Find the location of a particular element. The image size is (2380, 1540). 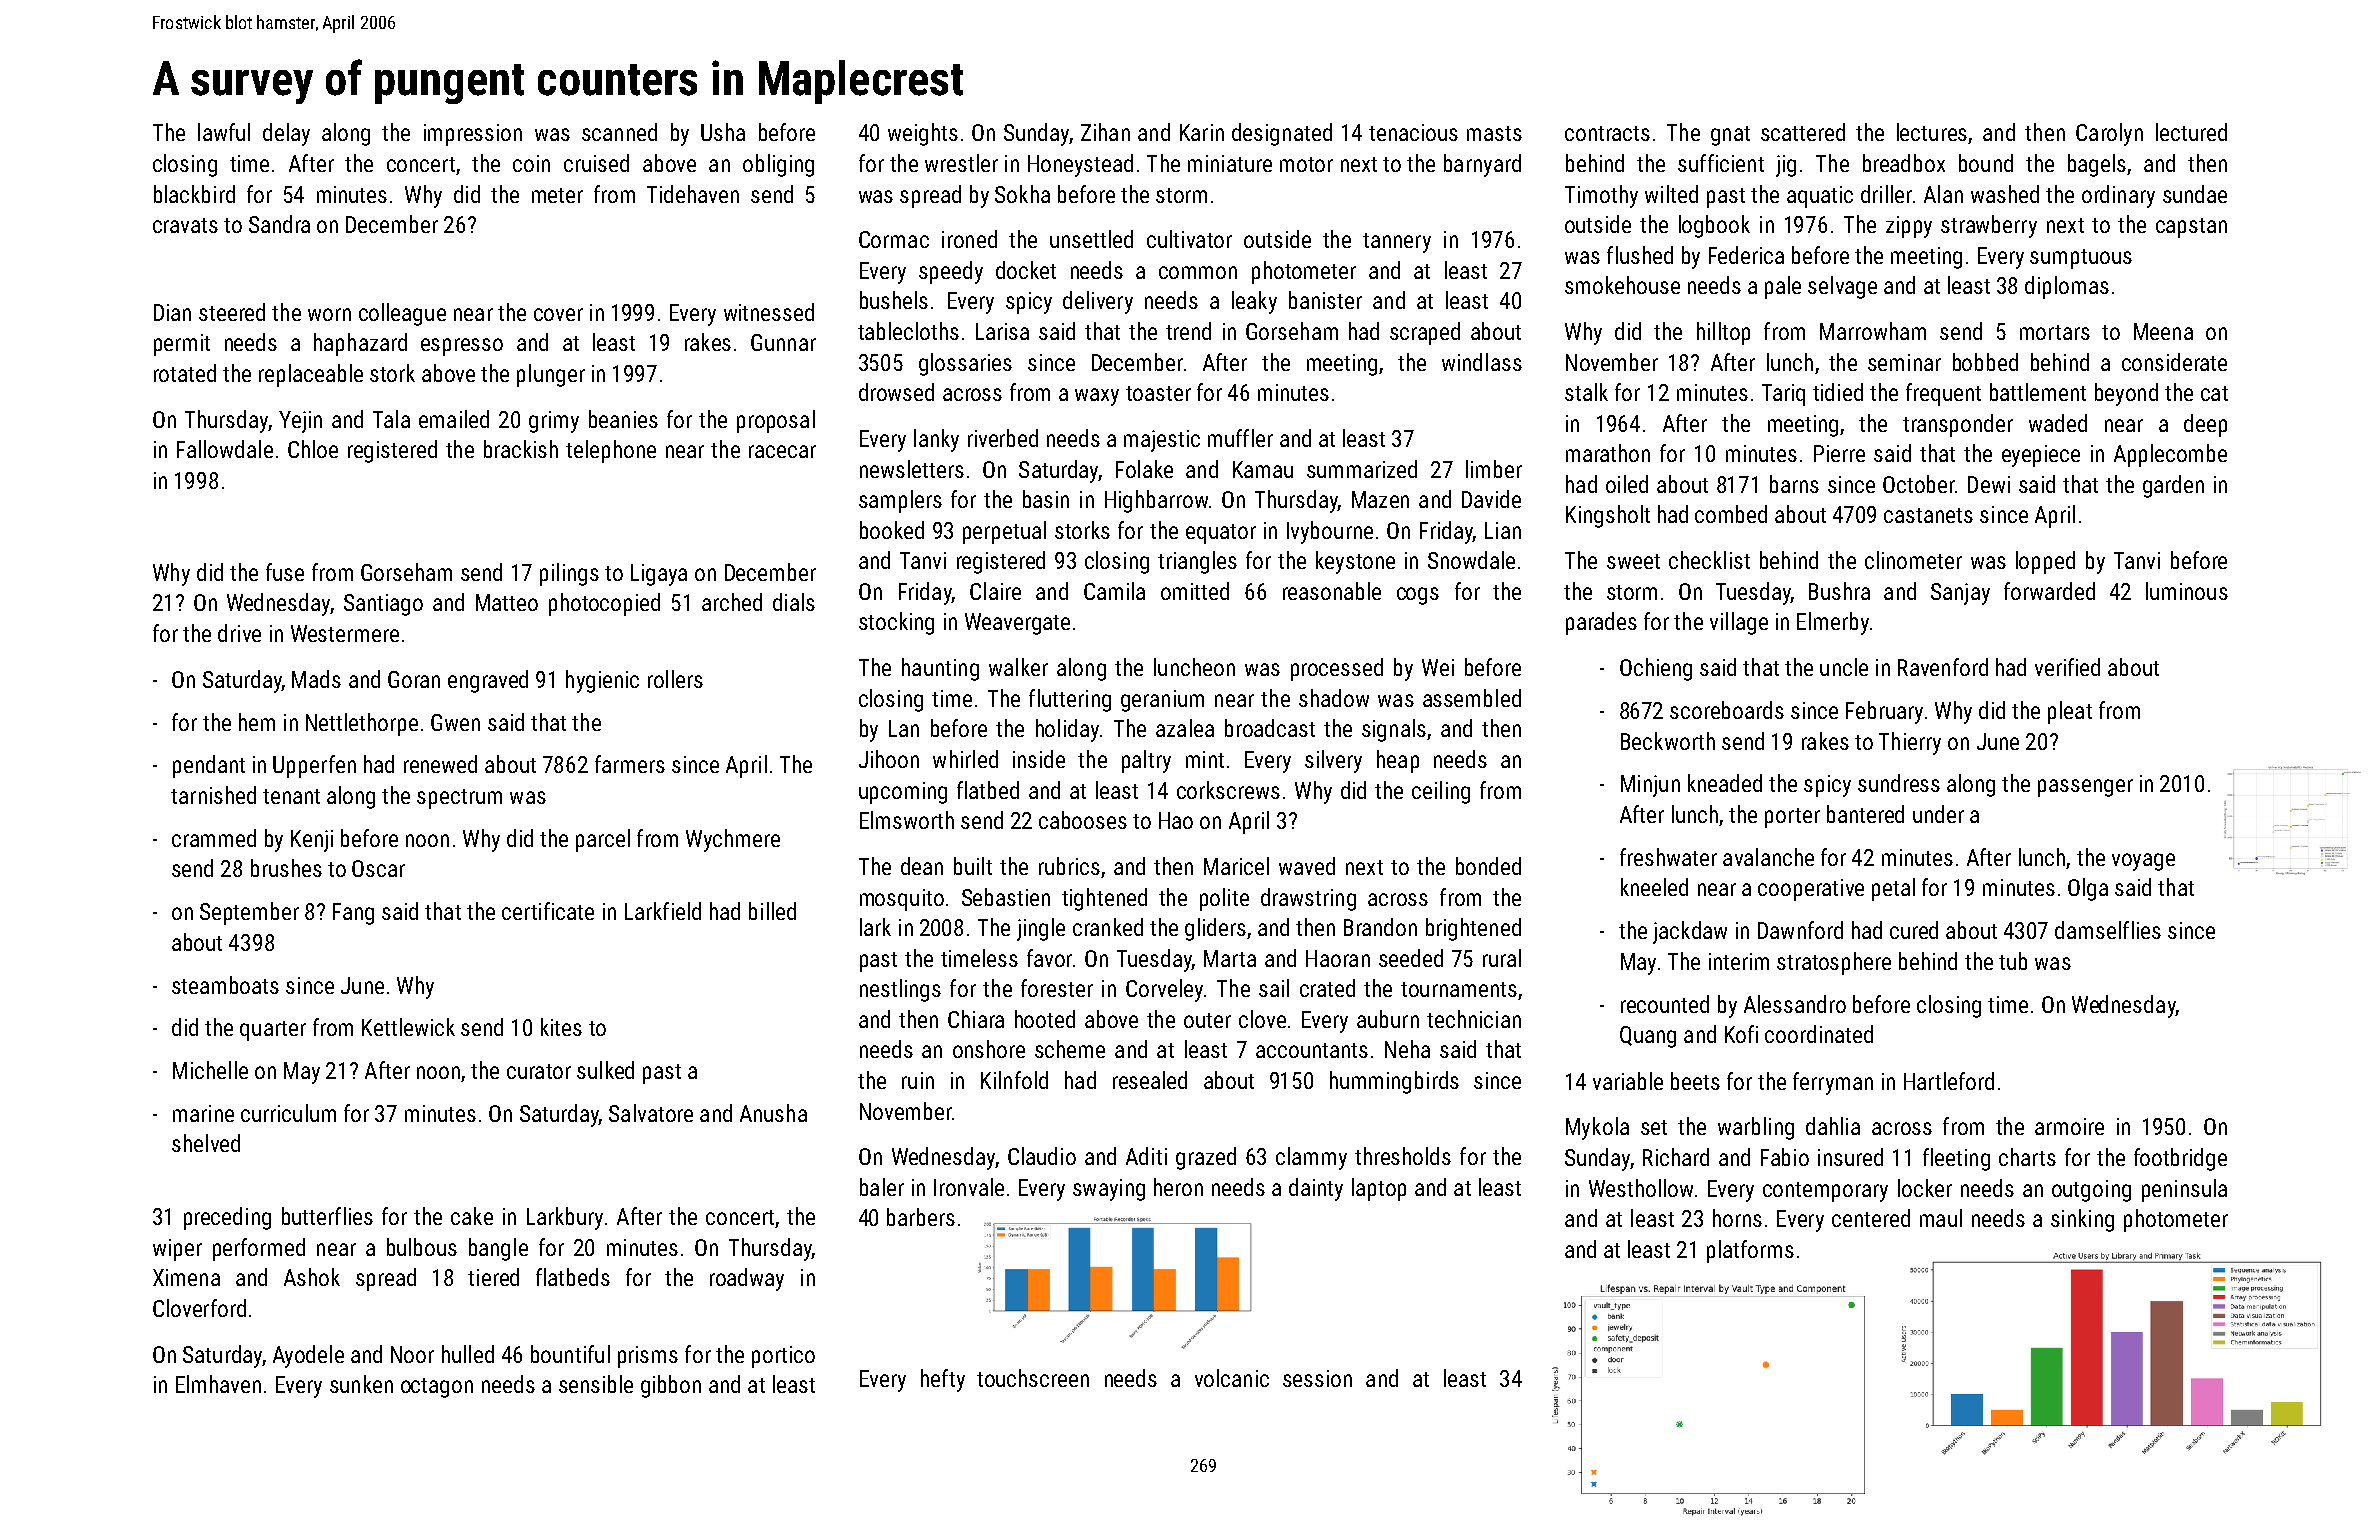

corkscrews is located at coordinates (1228, 790).
